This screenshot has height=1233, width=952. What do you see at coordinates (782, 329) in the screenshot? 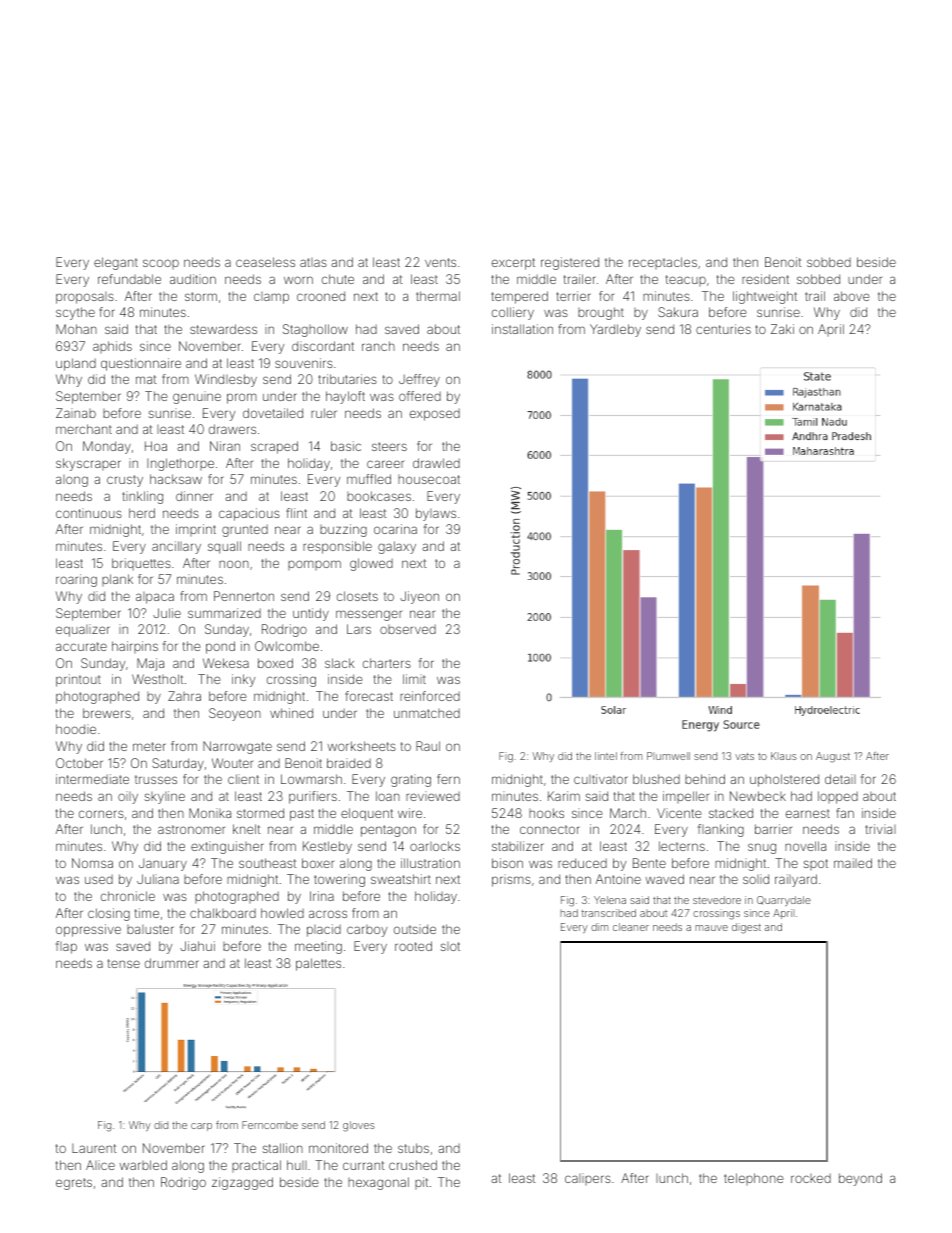
I see `Zaki` at bounding box center [782, 329].
